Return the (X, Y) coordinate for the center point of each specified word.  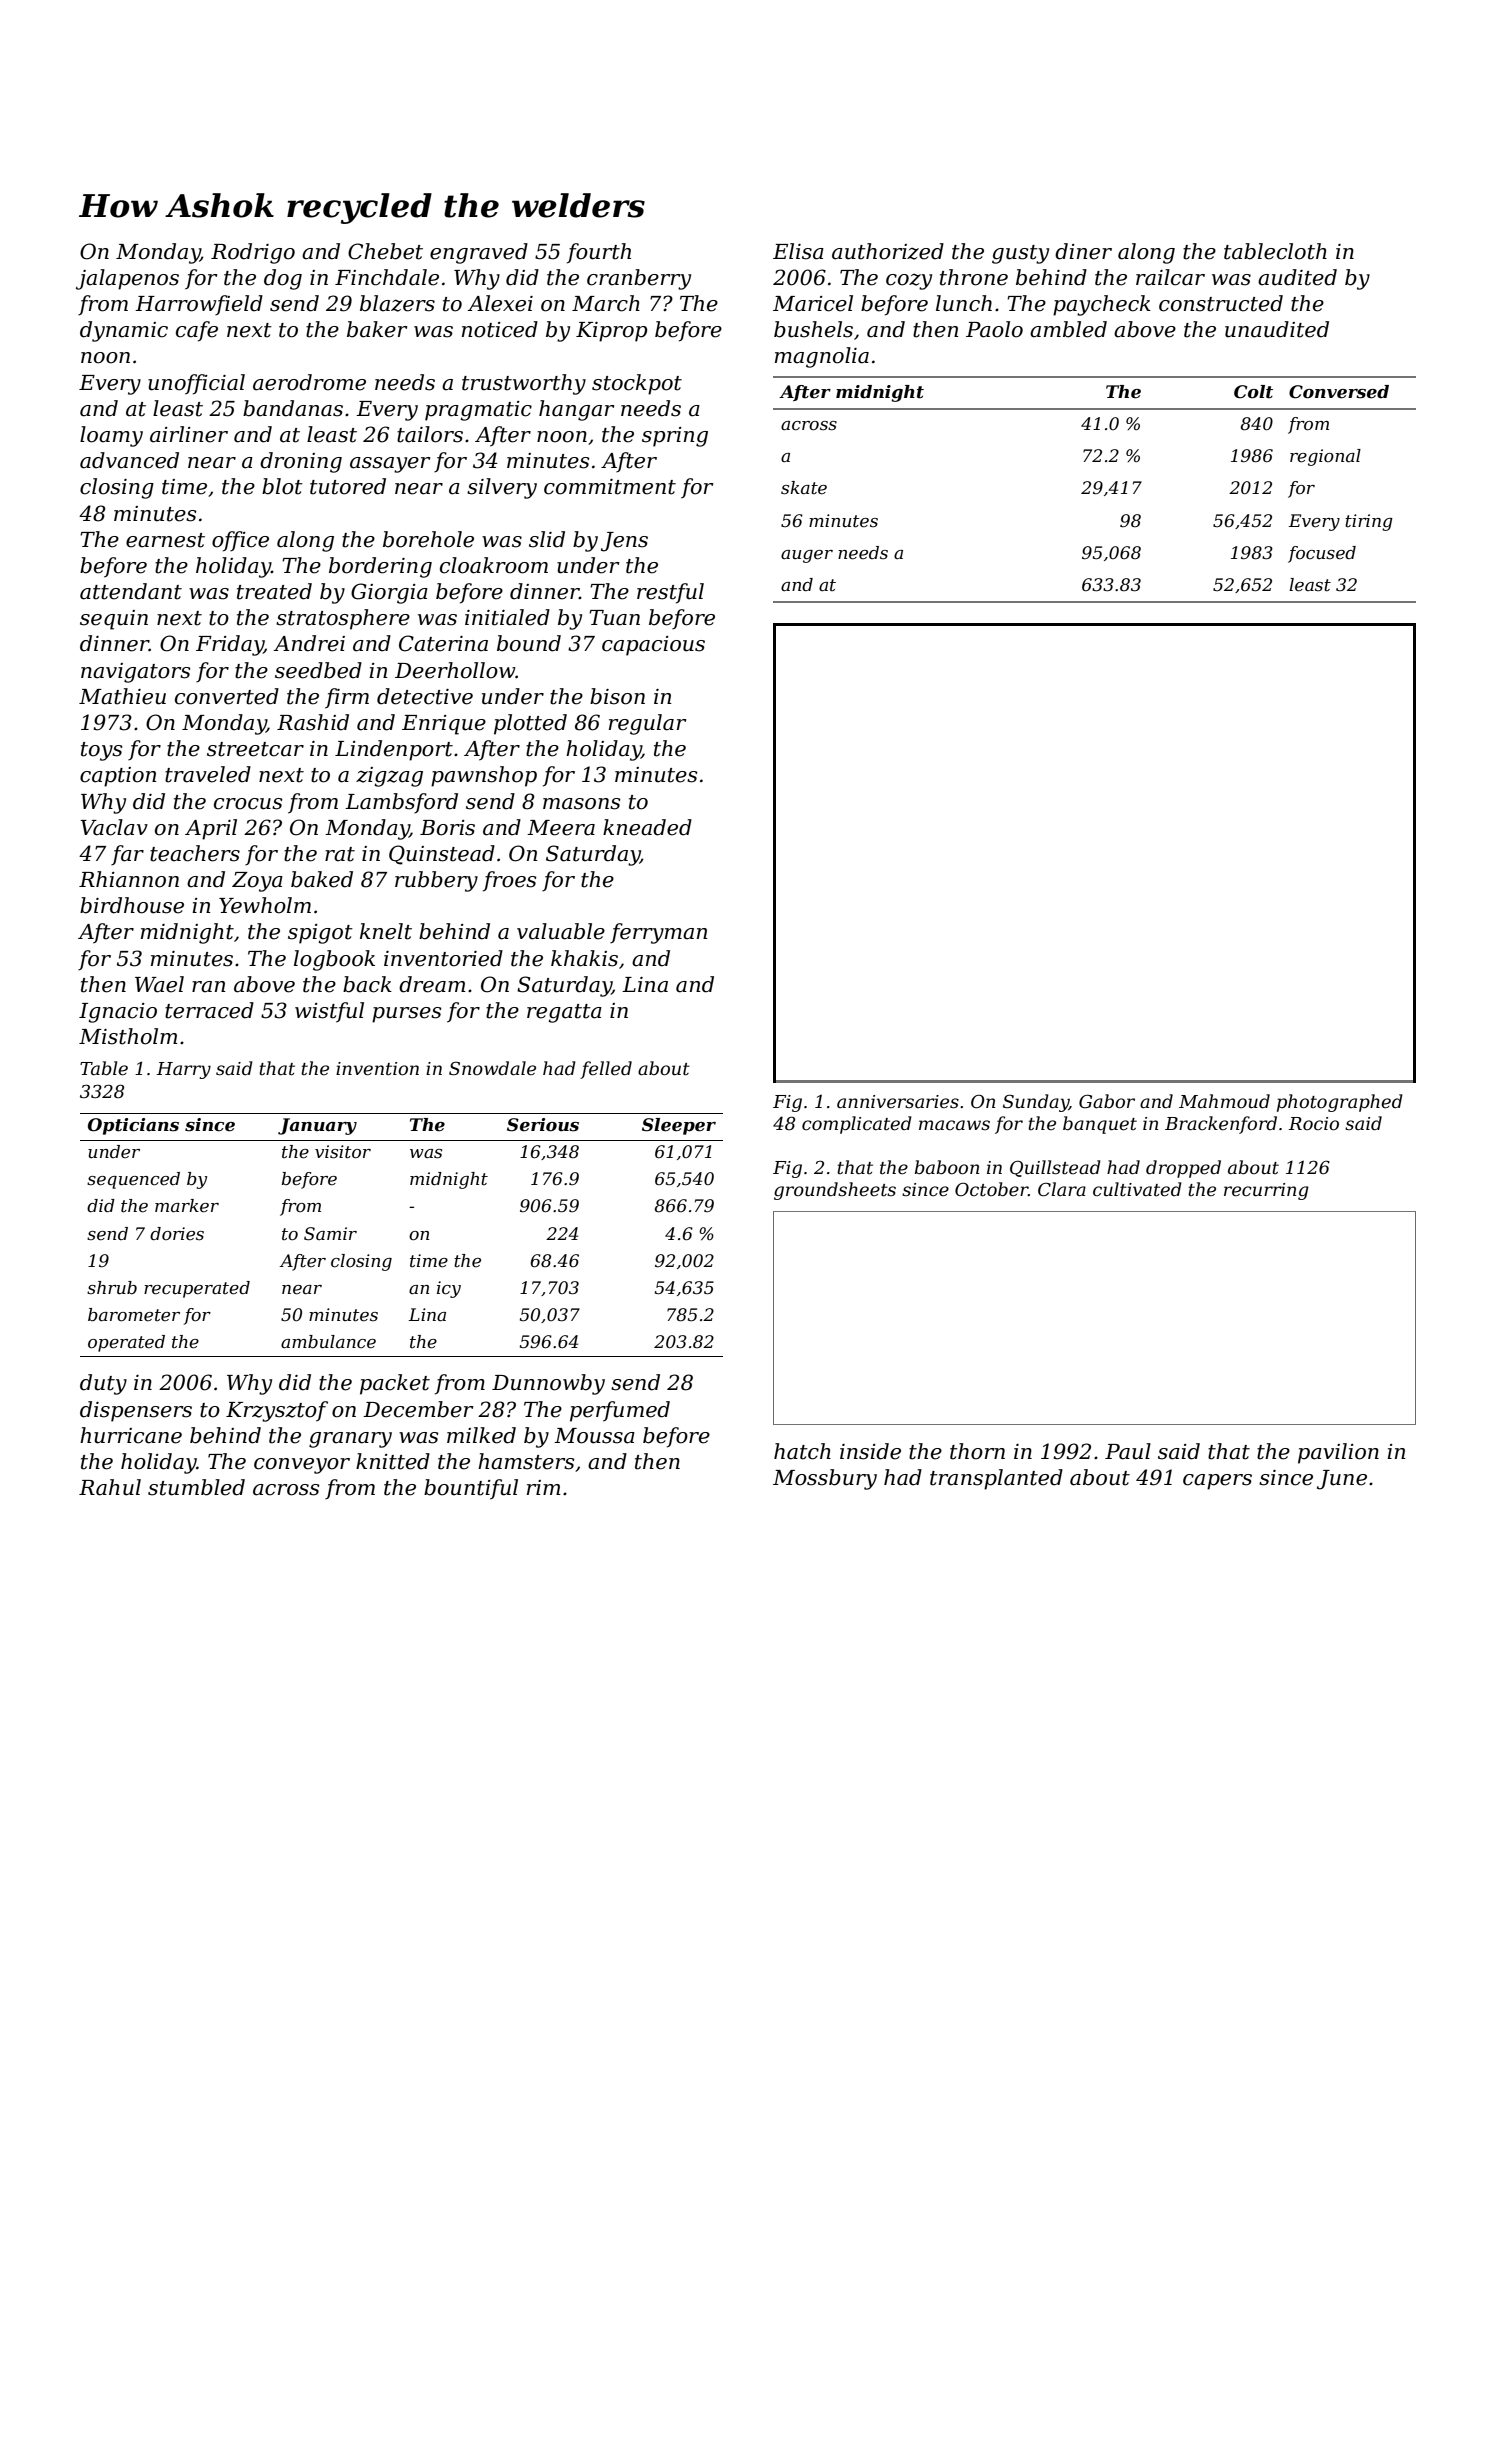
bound (529, 643)
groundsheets (835, 1191)
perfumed (620, 1411)
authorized (888, 251)
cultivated (1137, 1189)
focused (1322, 554)
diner (1083, 251)
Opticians (133, 1126)
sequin (114, 620)
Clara (1062, 1189)
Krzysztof (277, 1411)
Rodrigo (253, 253)
